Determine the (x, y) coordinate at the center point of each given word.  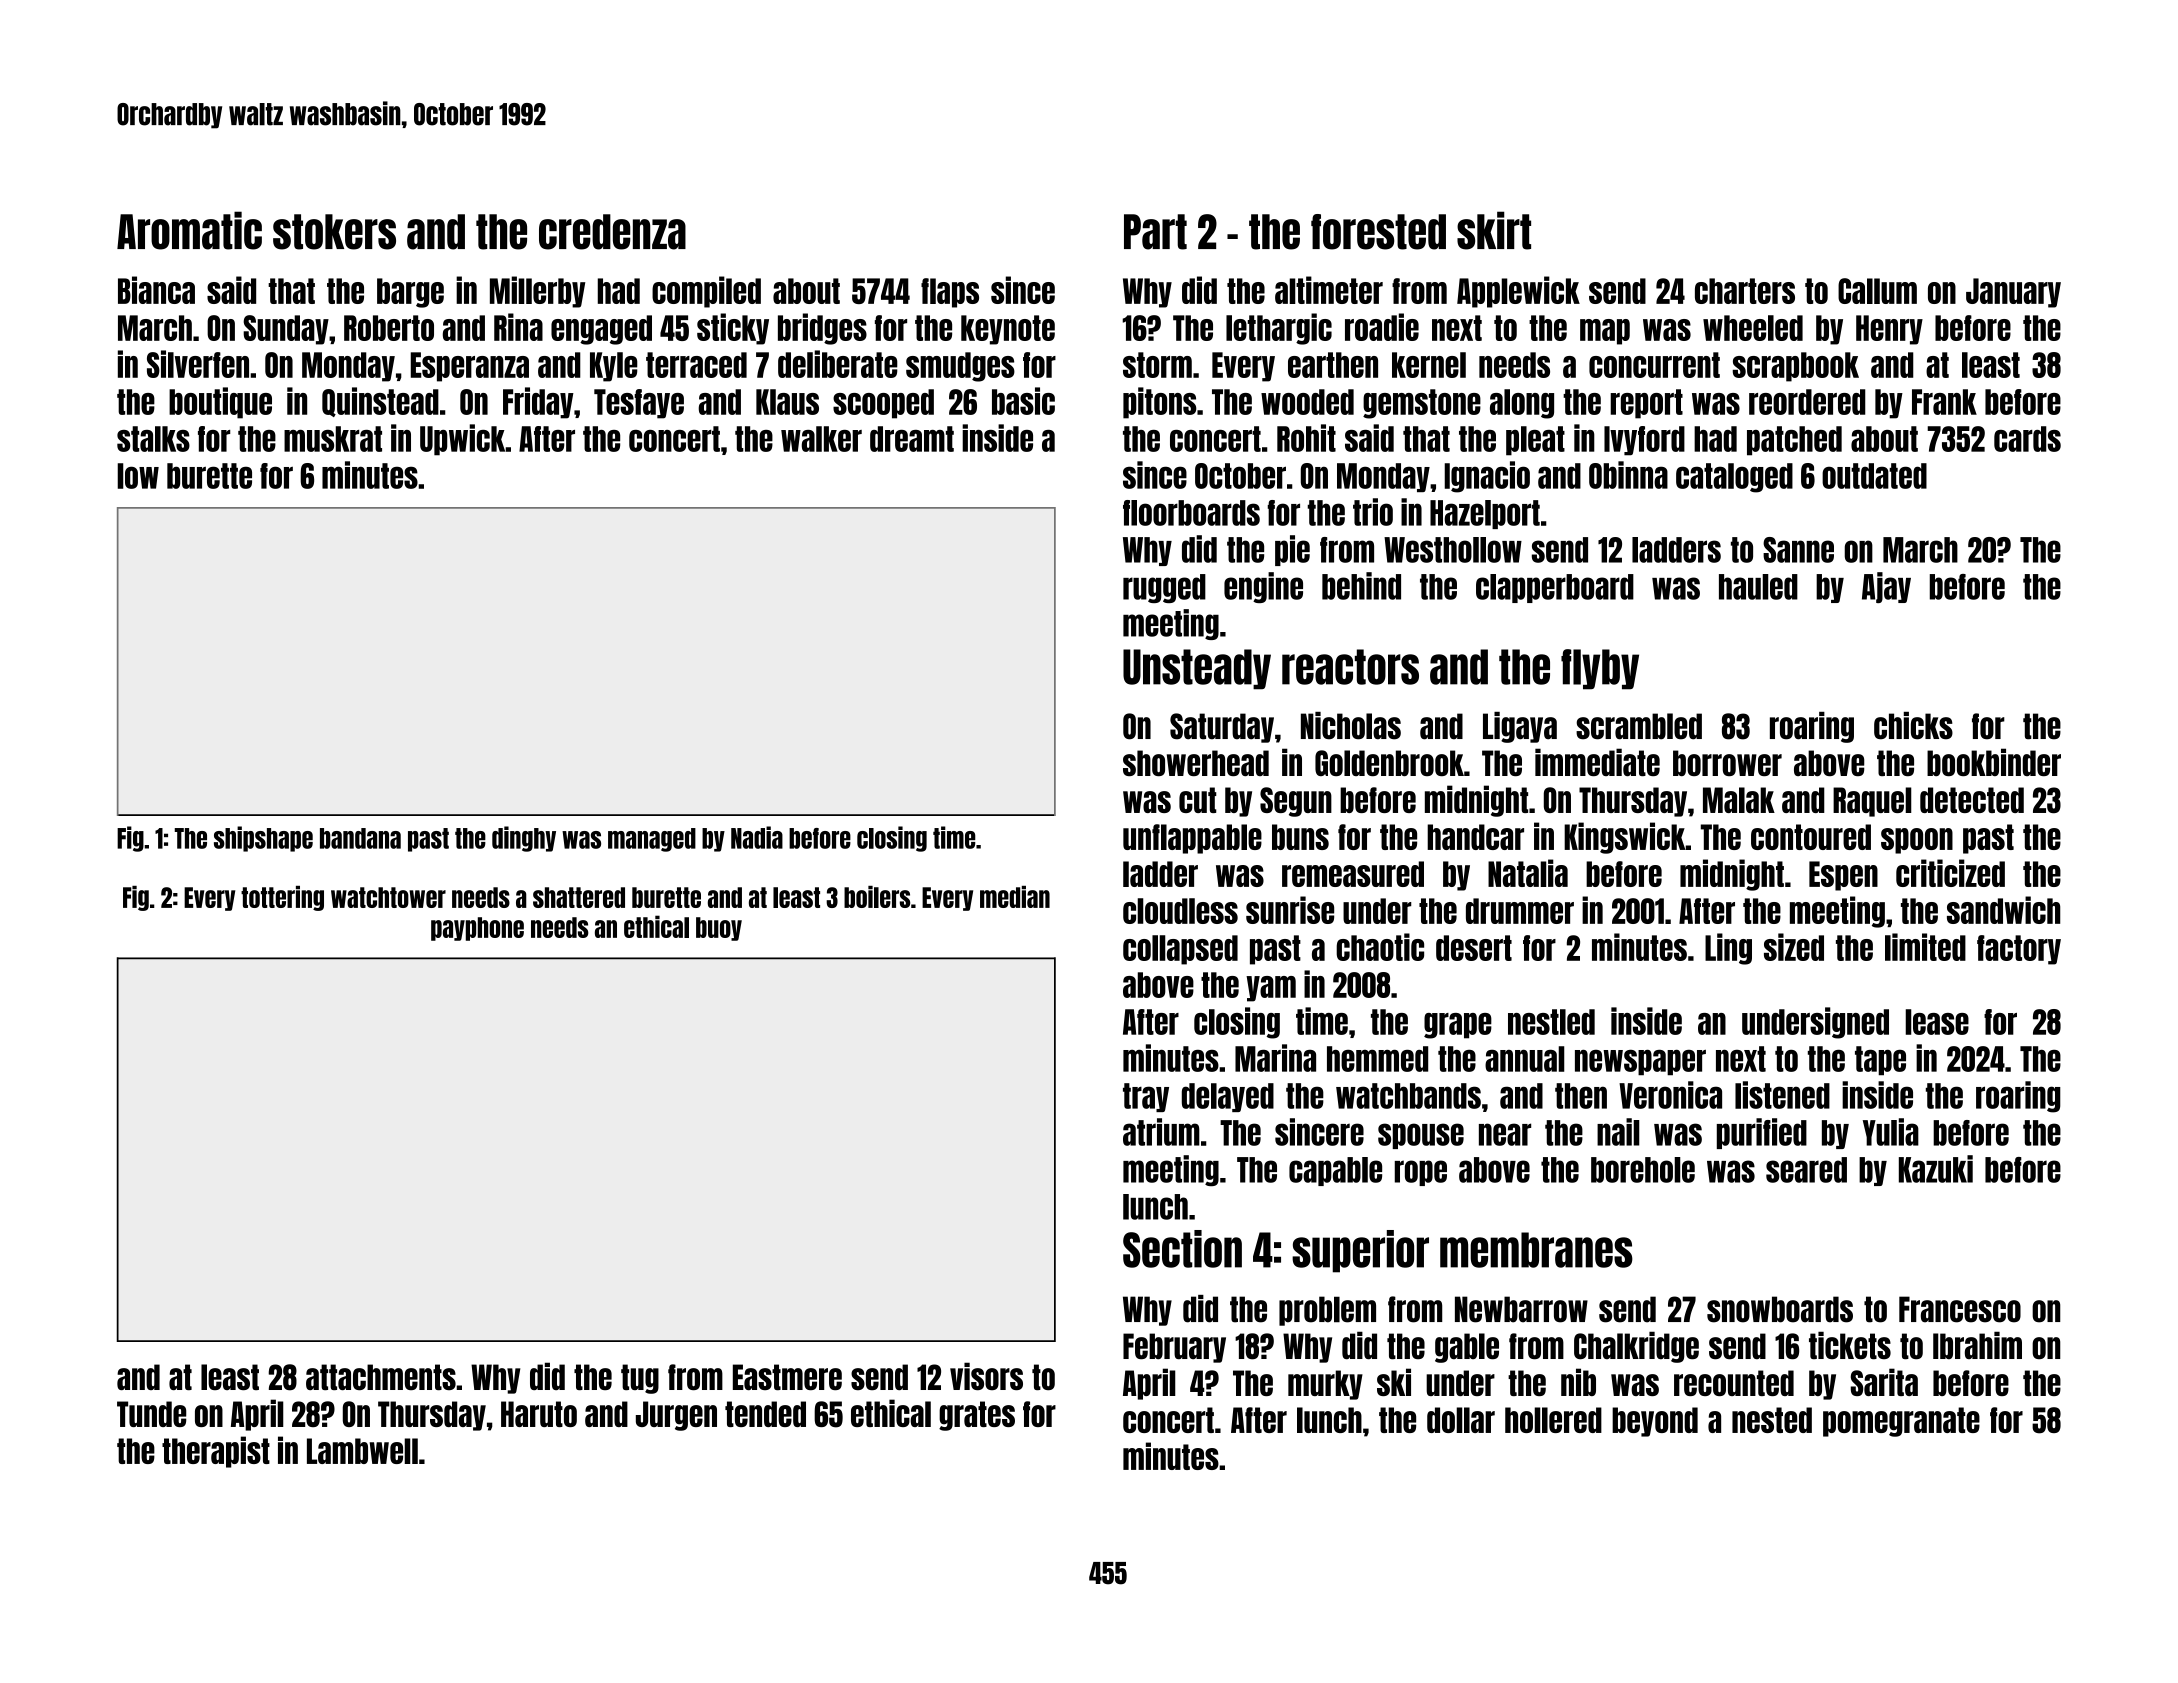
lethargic (1279, 329)
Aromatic (189, 230)
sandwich (2003, 910)
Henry (1889, 330)
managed (652, 840)
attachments (381, 1377)
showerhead (1196, 763)
